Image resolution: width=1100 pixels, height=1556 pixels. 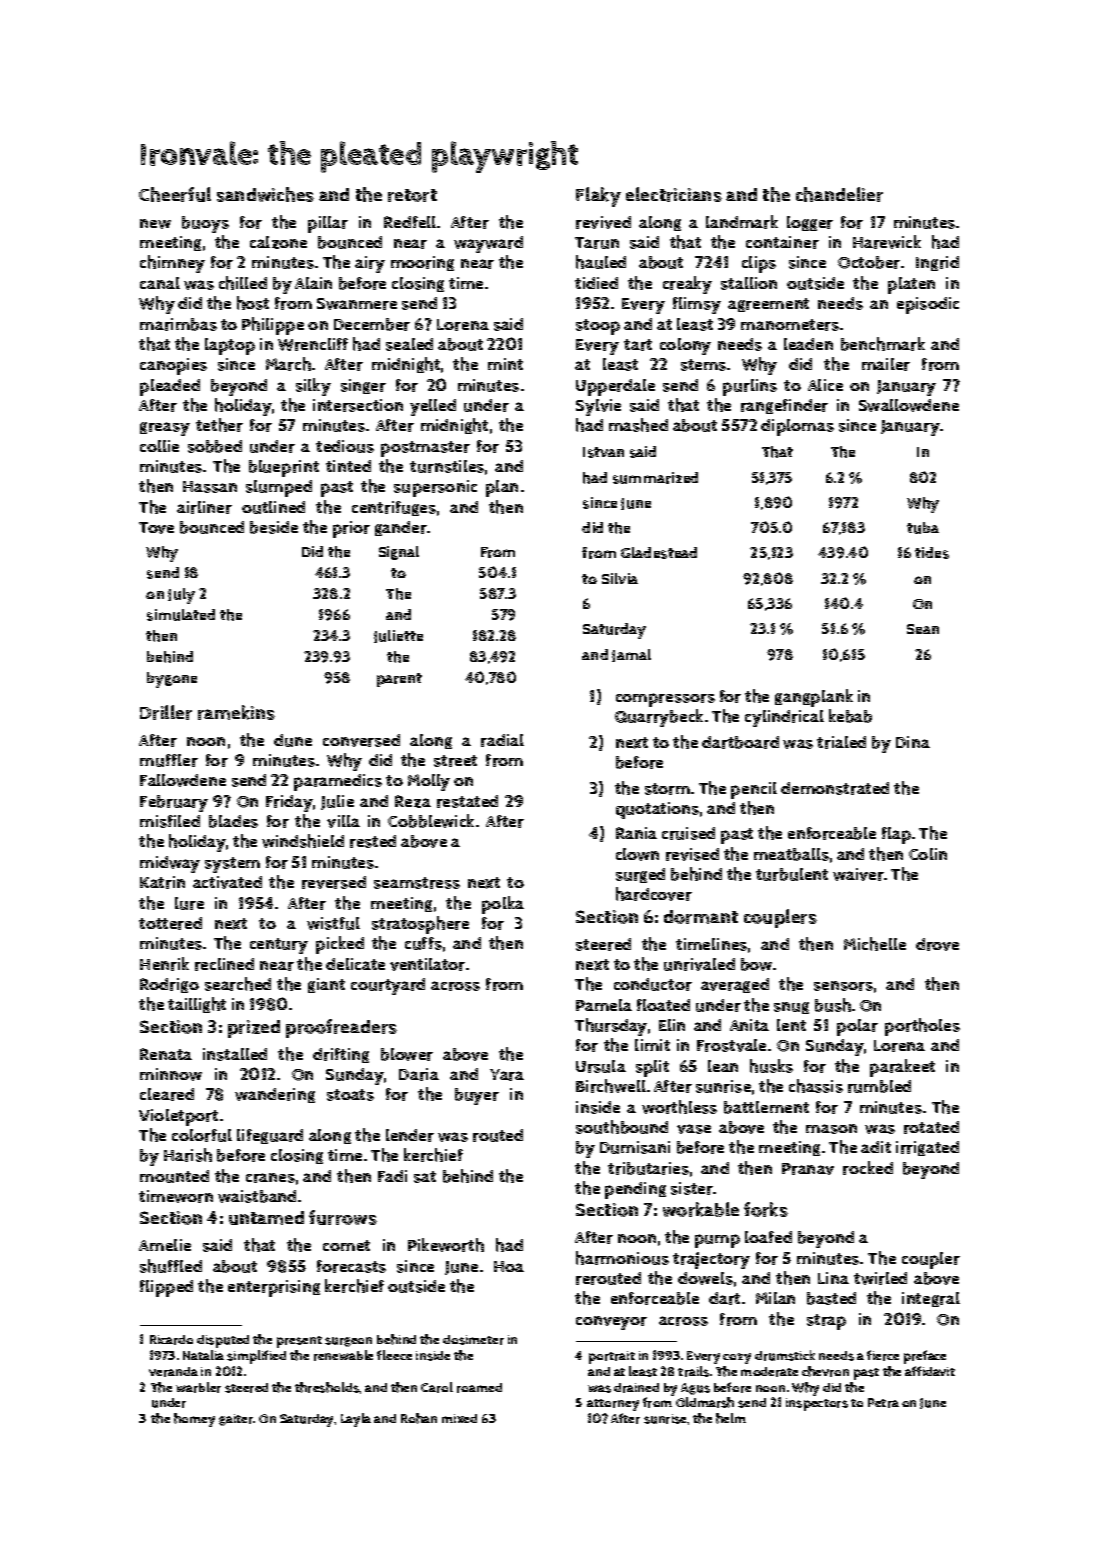 I want to click on Sean, so click(x=923, y=629).
